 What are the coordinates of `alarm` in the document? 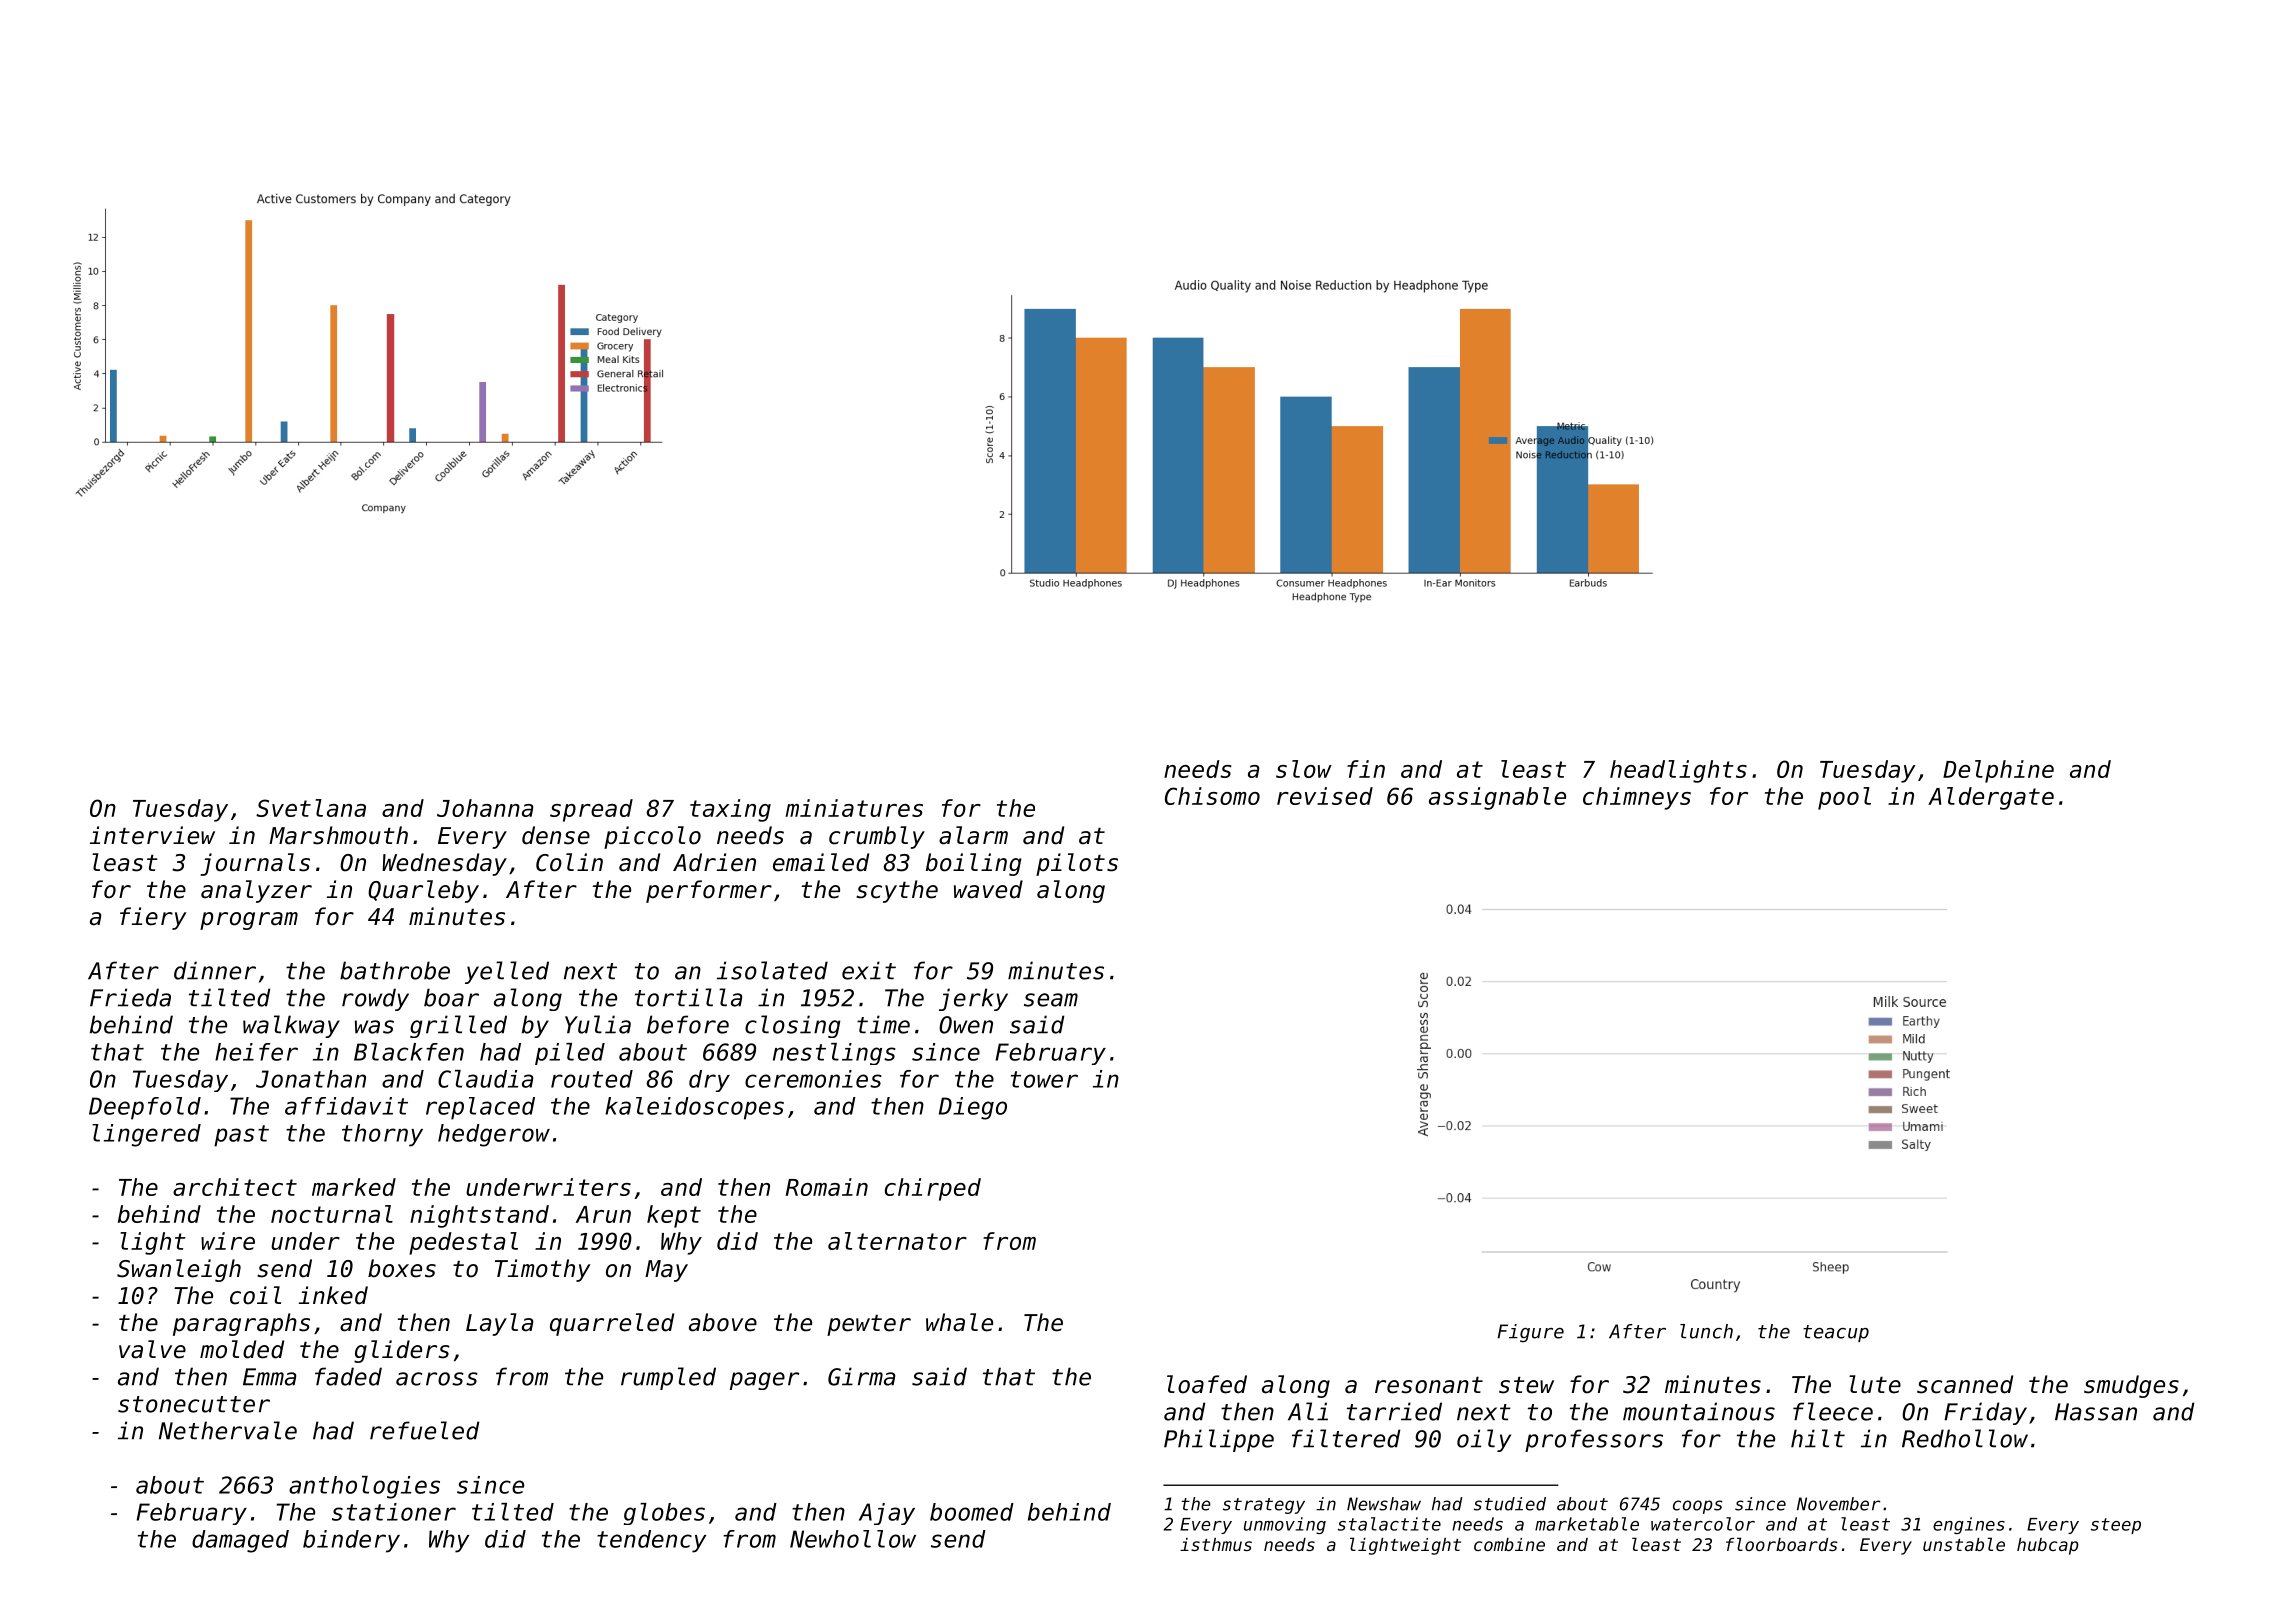 It's located at (973, 835).
